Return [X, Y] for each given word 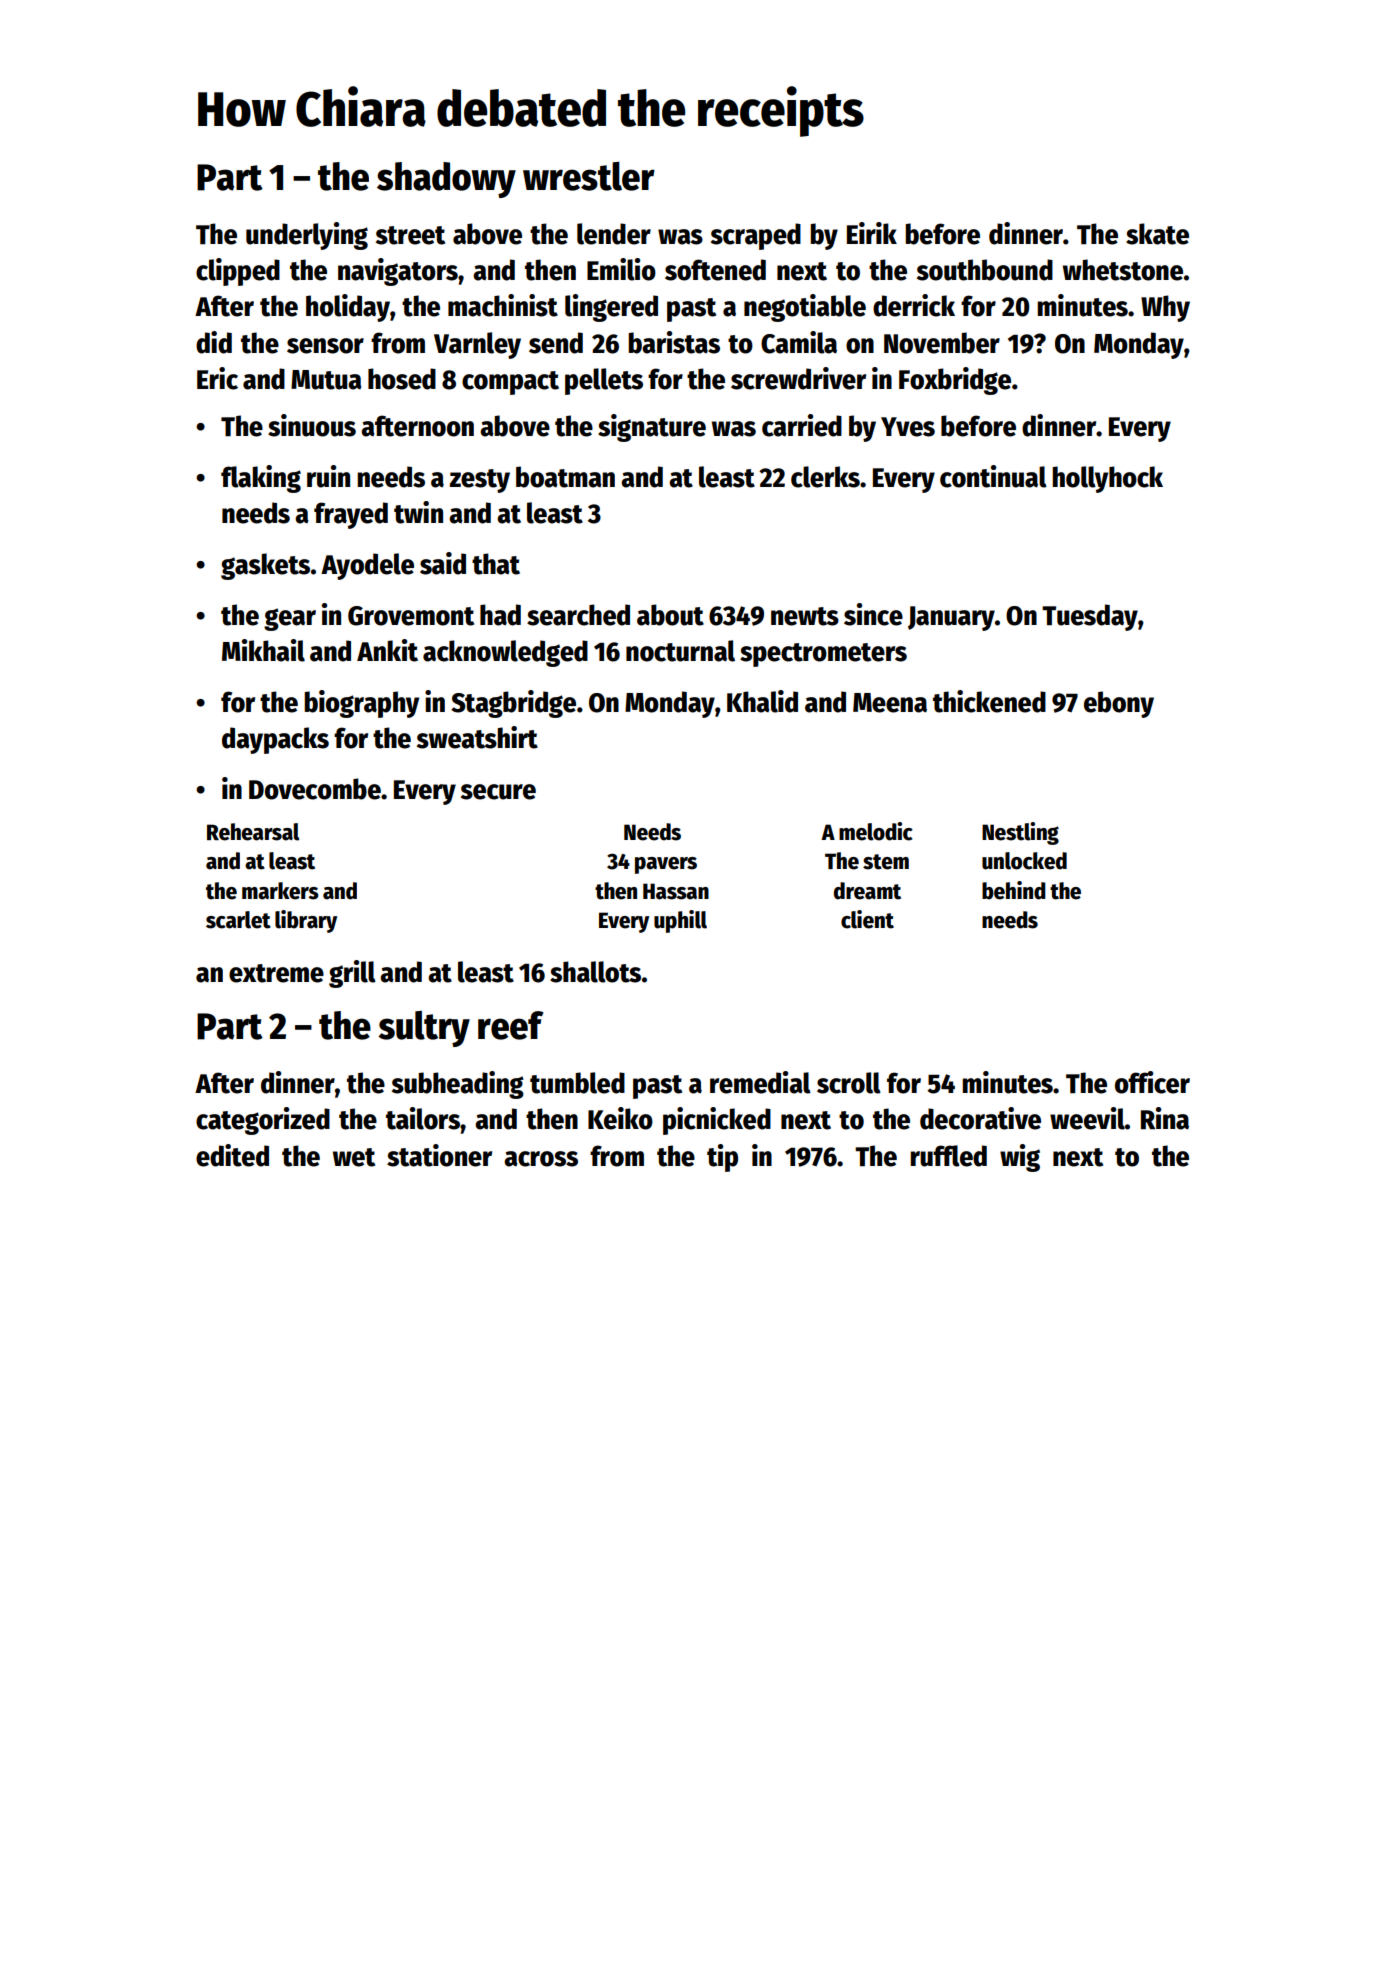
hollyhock [1107, 479]
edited [232, 1155]
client [867, 919]
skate [1157, 234]
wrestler [589, 176]
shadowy [446, 180]
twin [418, 512]
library [306, 921]
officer [1152, 1082]
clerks [825, 477]
